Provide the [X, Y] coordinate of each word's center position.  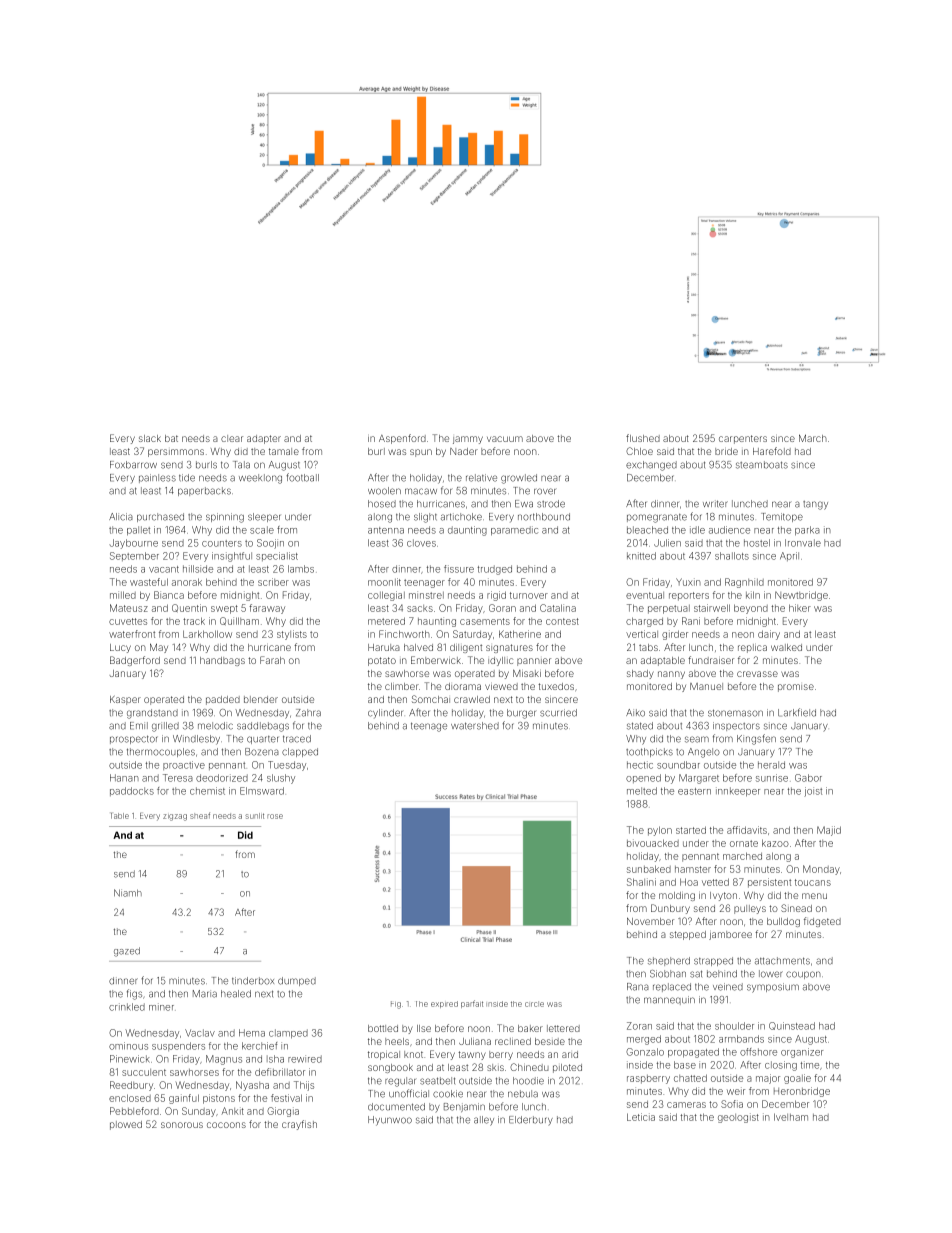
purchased [160, 517]
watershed [475, 726]
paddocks [132, 791]
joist [813, 792]
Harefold [772, 451]
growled [519, 479]
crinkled [127, 1007]
